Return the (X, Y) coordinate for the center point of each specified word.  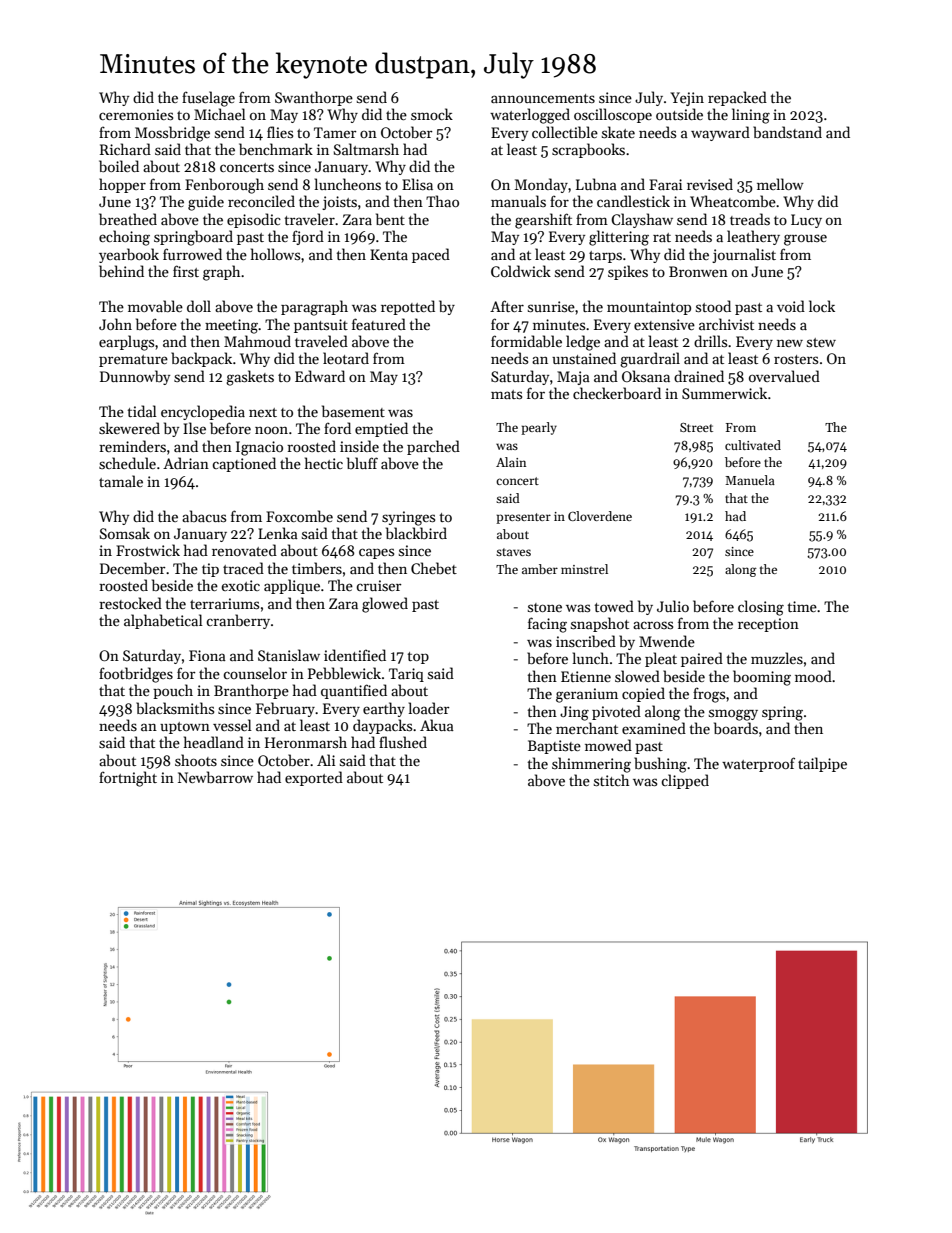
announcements (543, 98)
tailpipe (822, 764)
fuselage (208, 99)
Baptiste (554, 747)
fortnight (128, 779)
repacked (737, 98)
